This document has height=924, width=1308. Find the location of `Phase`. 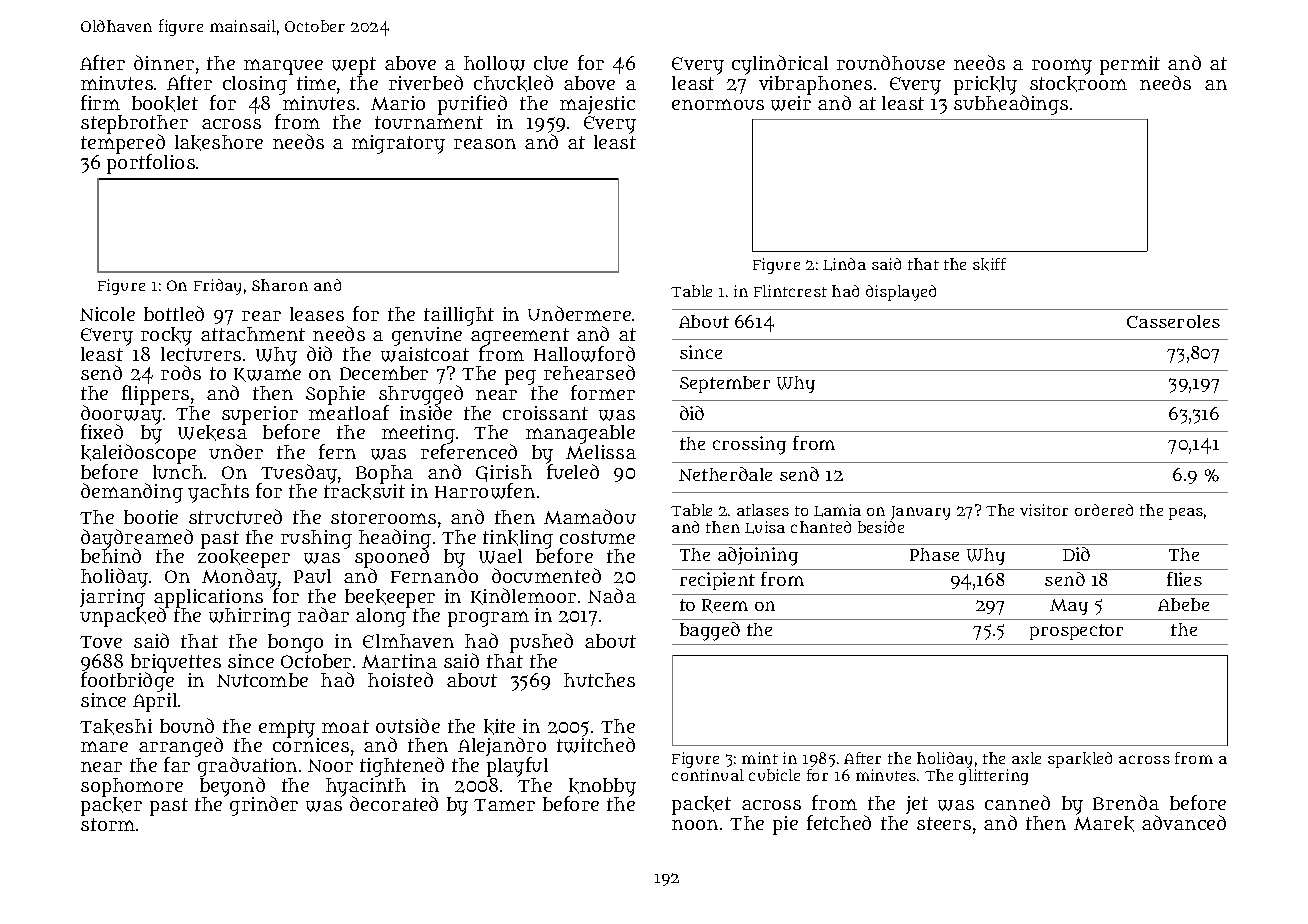

Phase is located at coordinates (934, 554).
